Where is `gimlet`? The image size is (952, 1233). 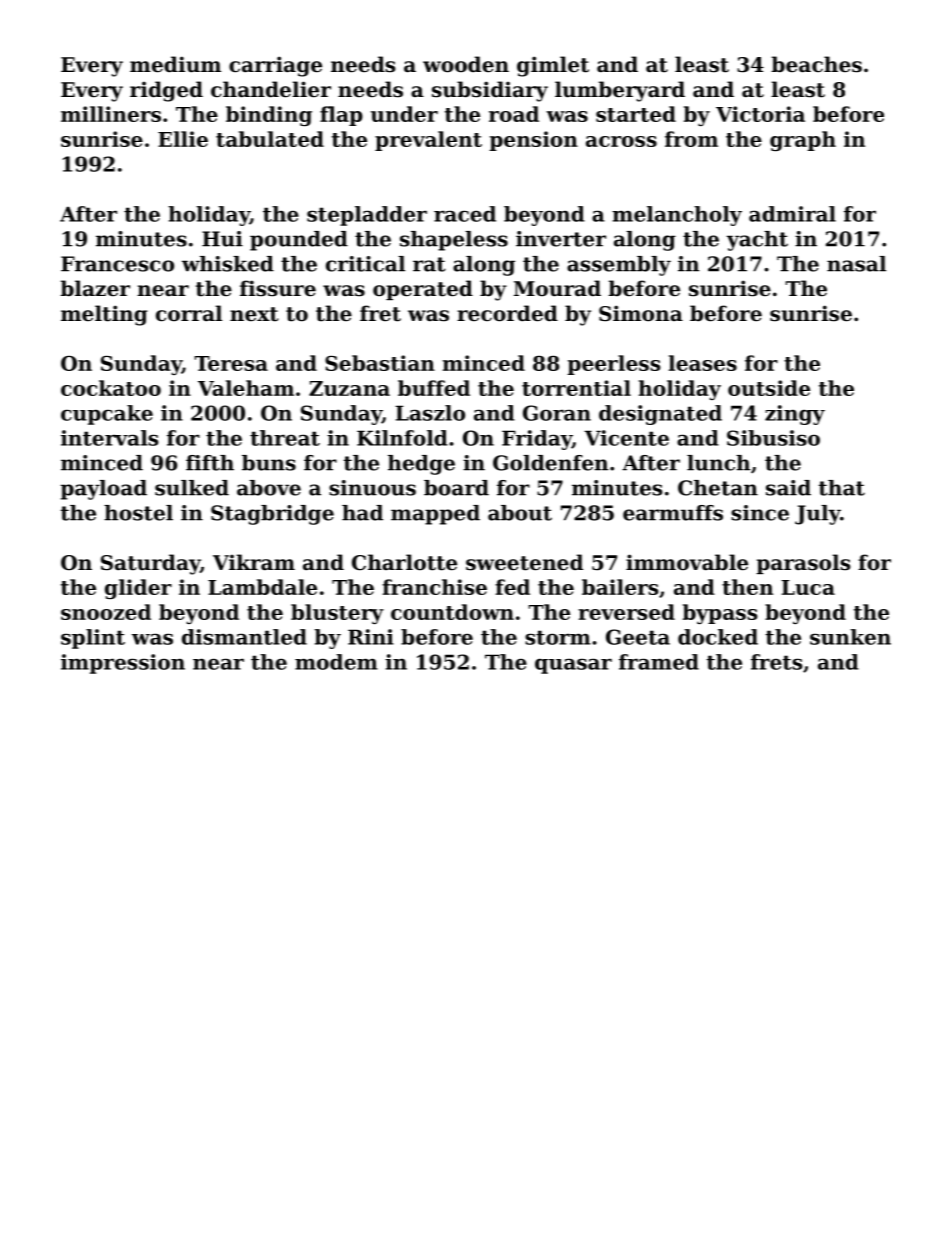 gimlet is located at coordinates (553, 66).
